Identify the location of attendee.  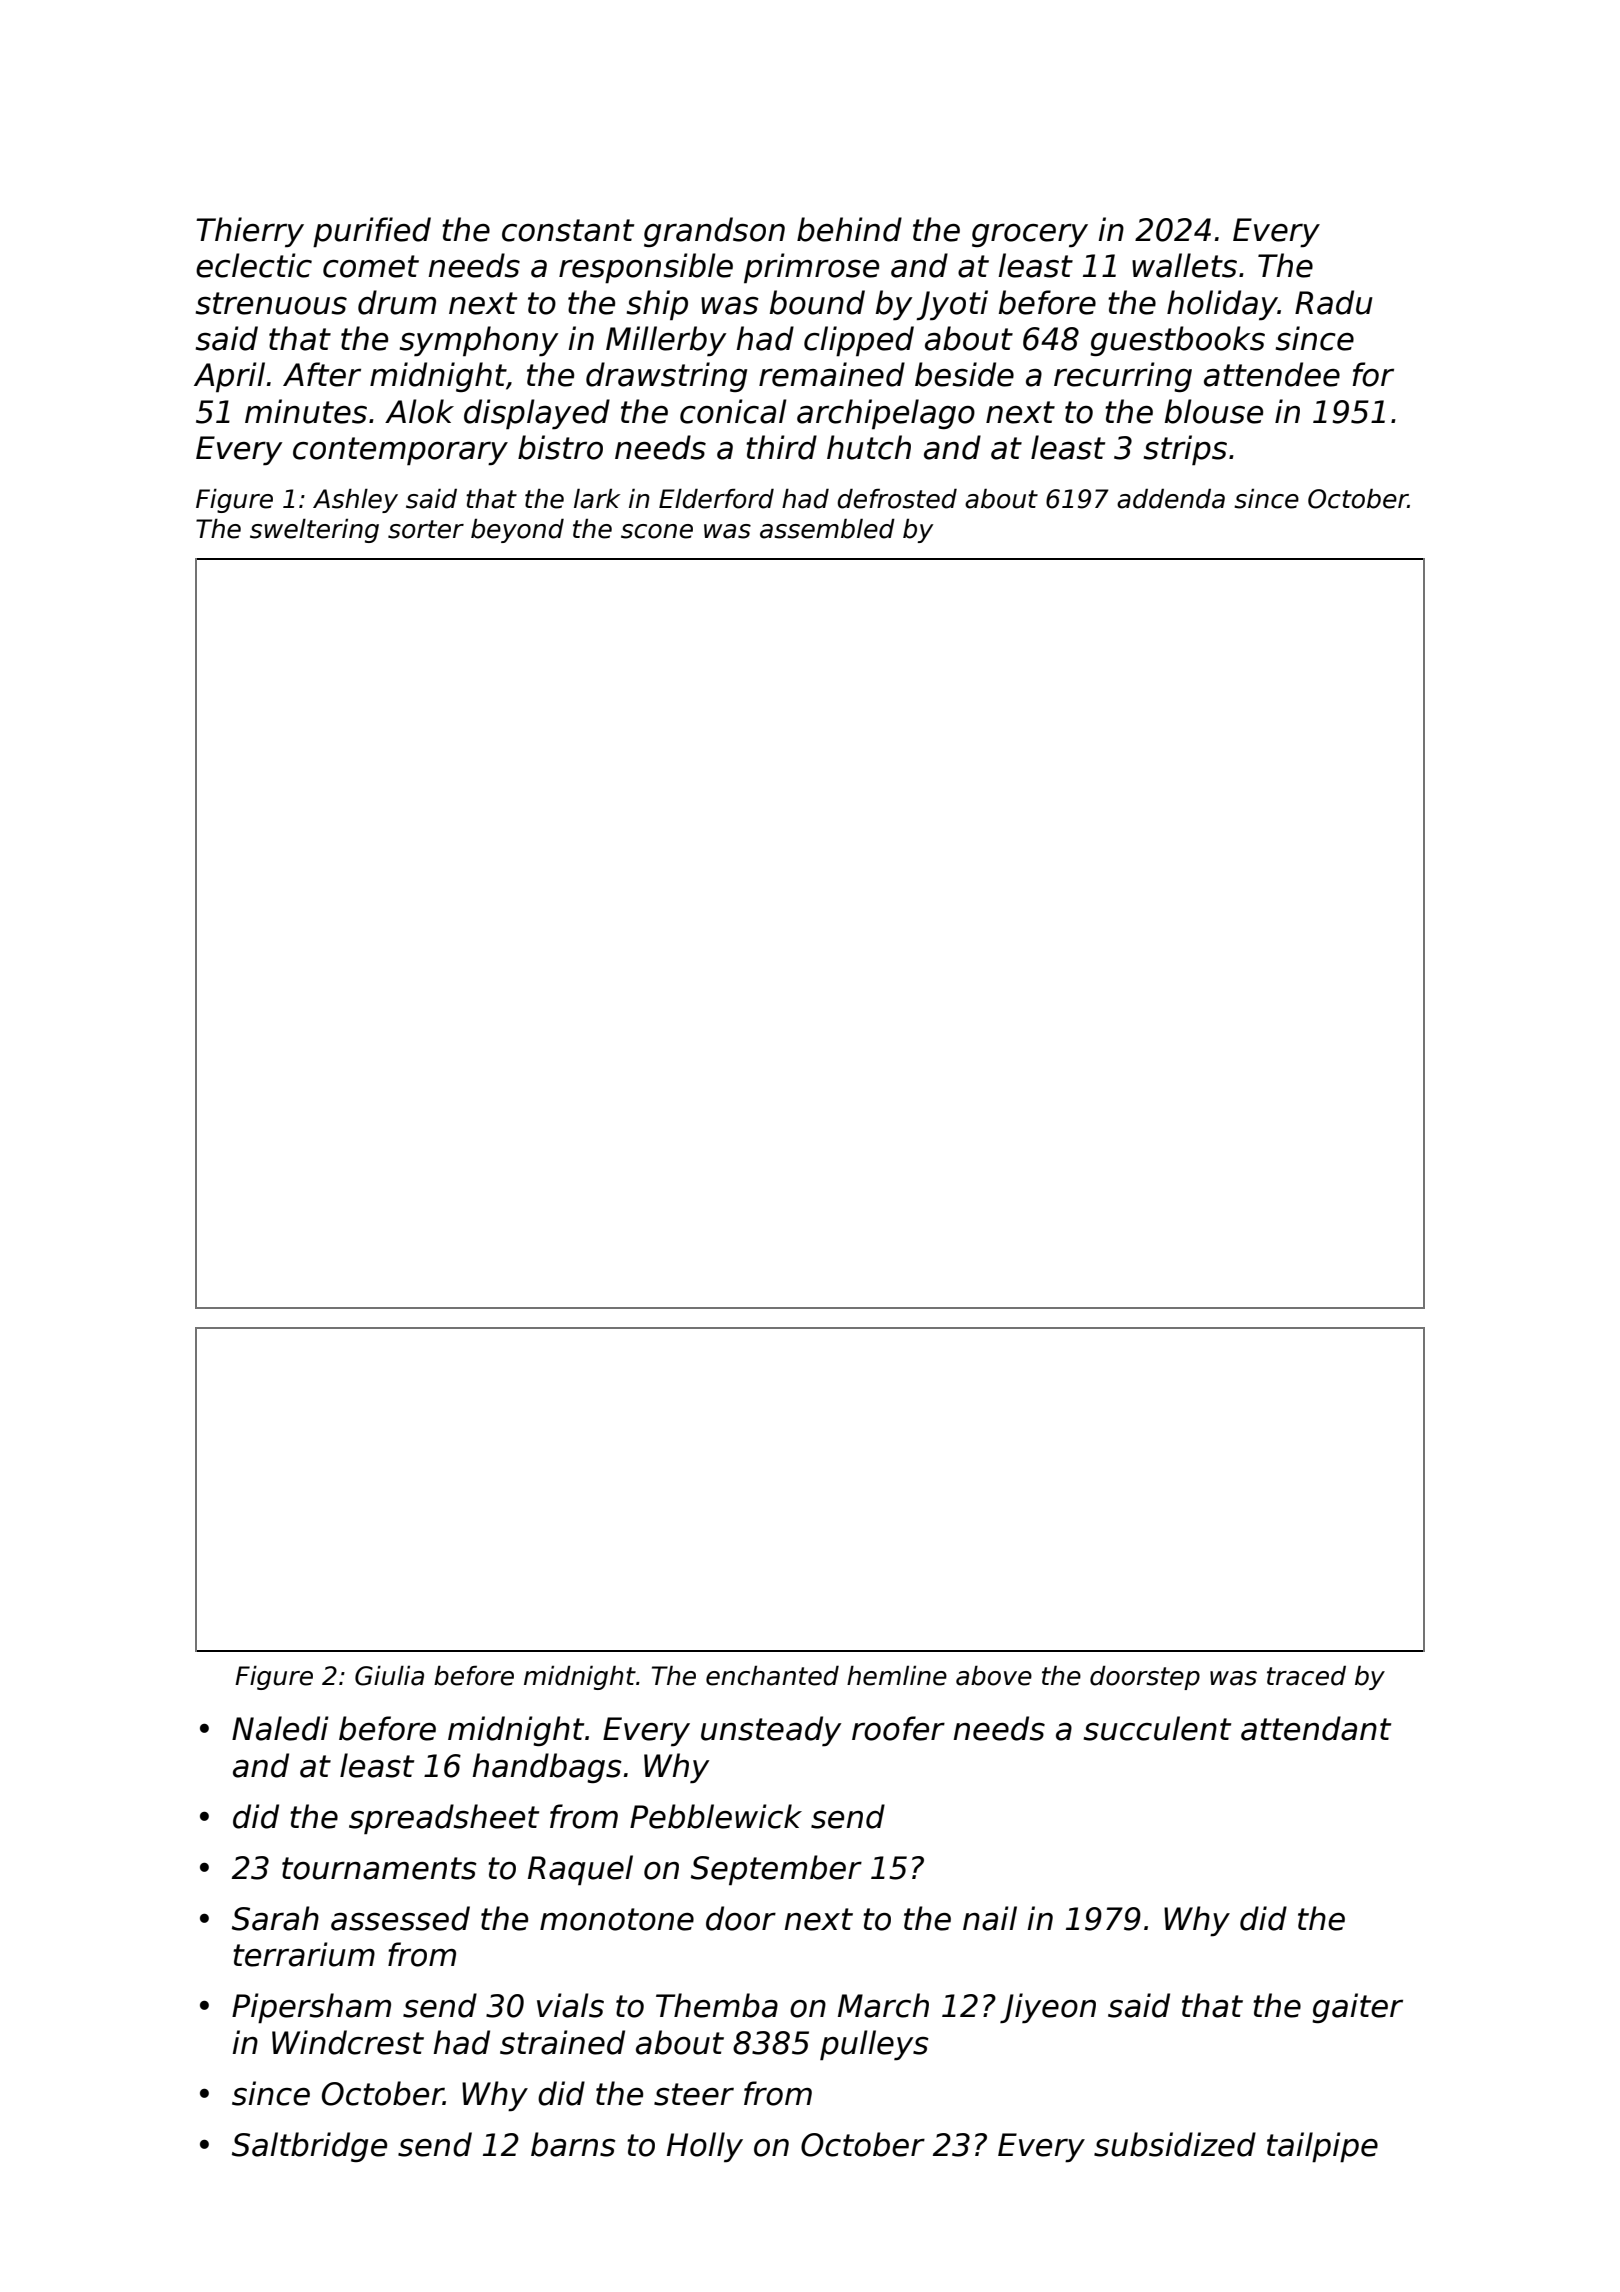
(1272, 374).
